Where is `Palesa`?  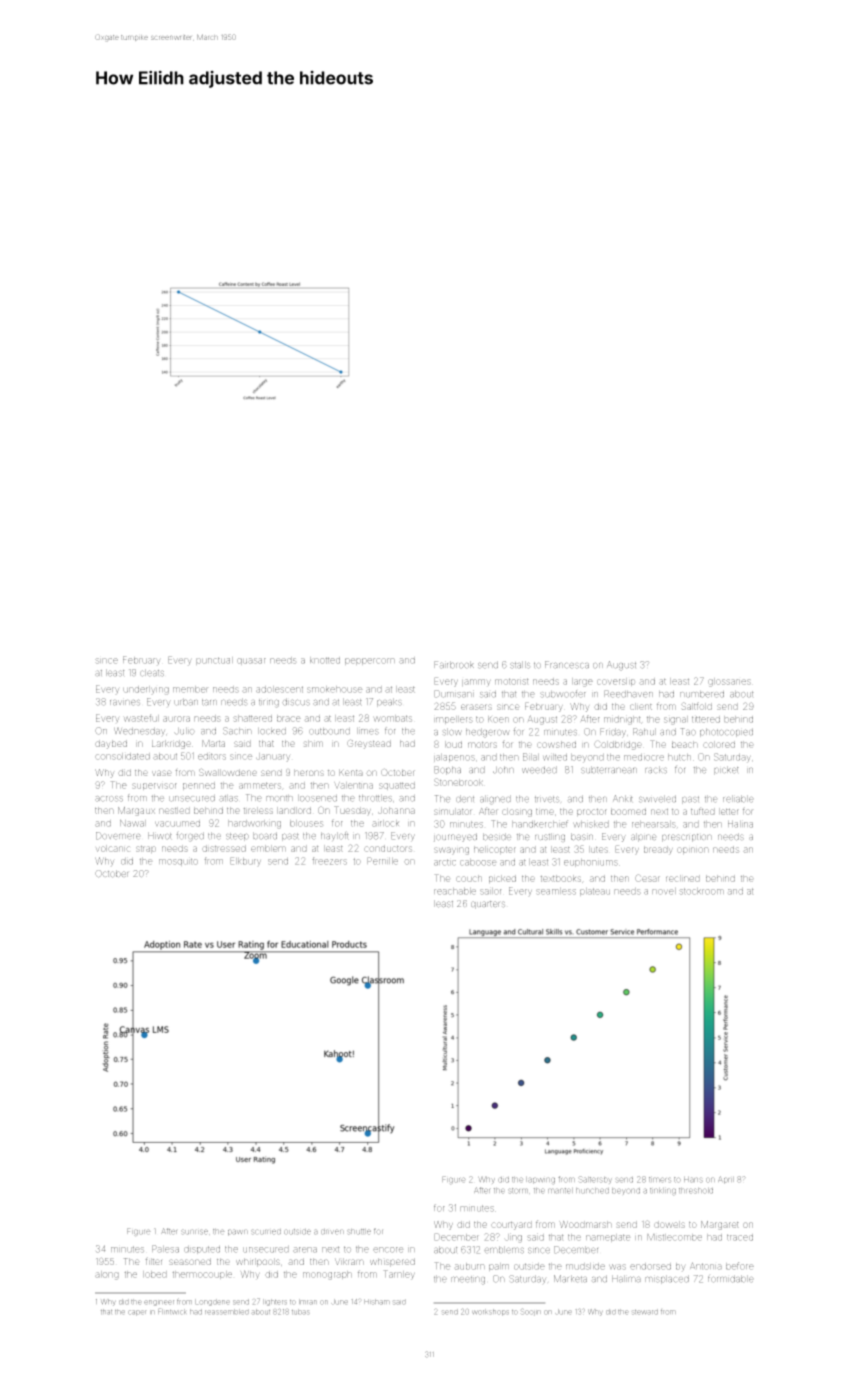
Palesa is located at coordinates (165, 1249).
